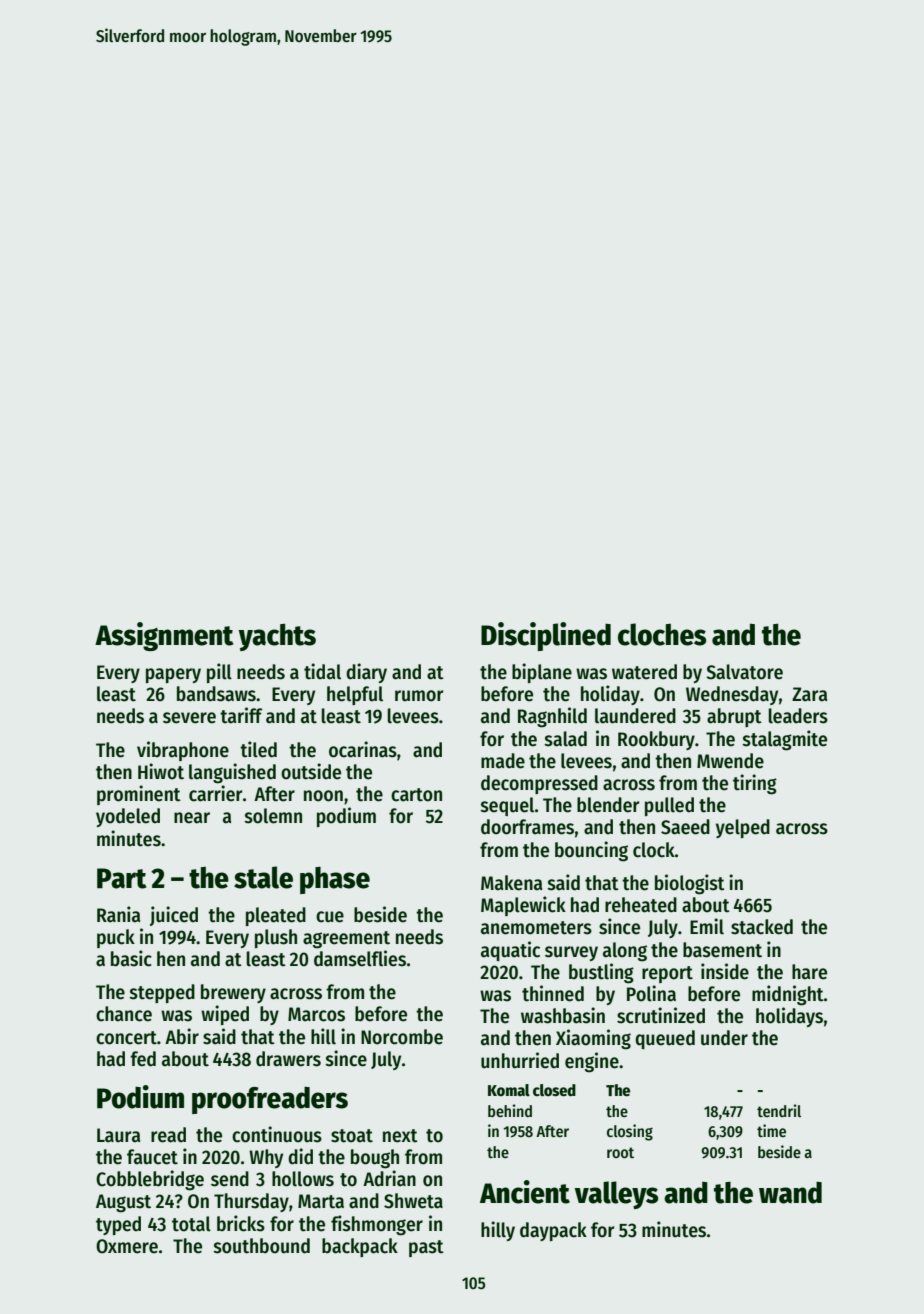 The image size is (924, 1314). I want to click on closing, so click(630, 1132).
